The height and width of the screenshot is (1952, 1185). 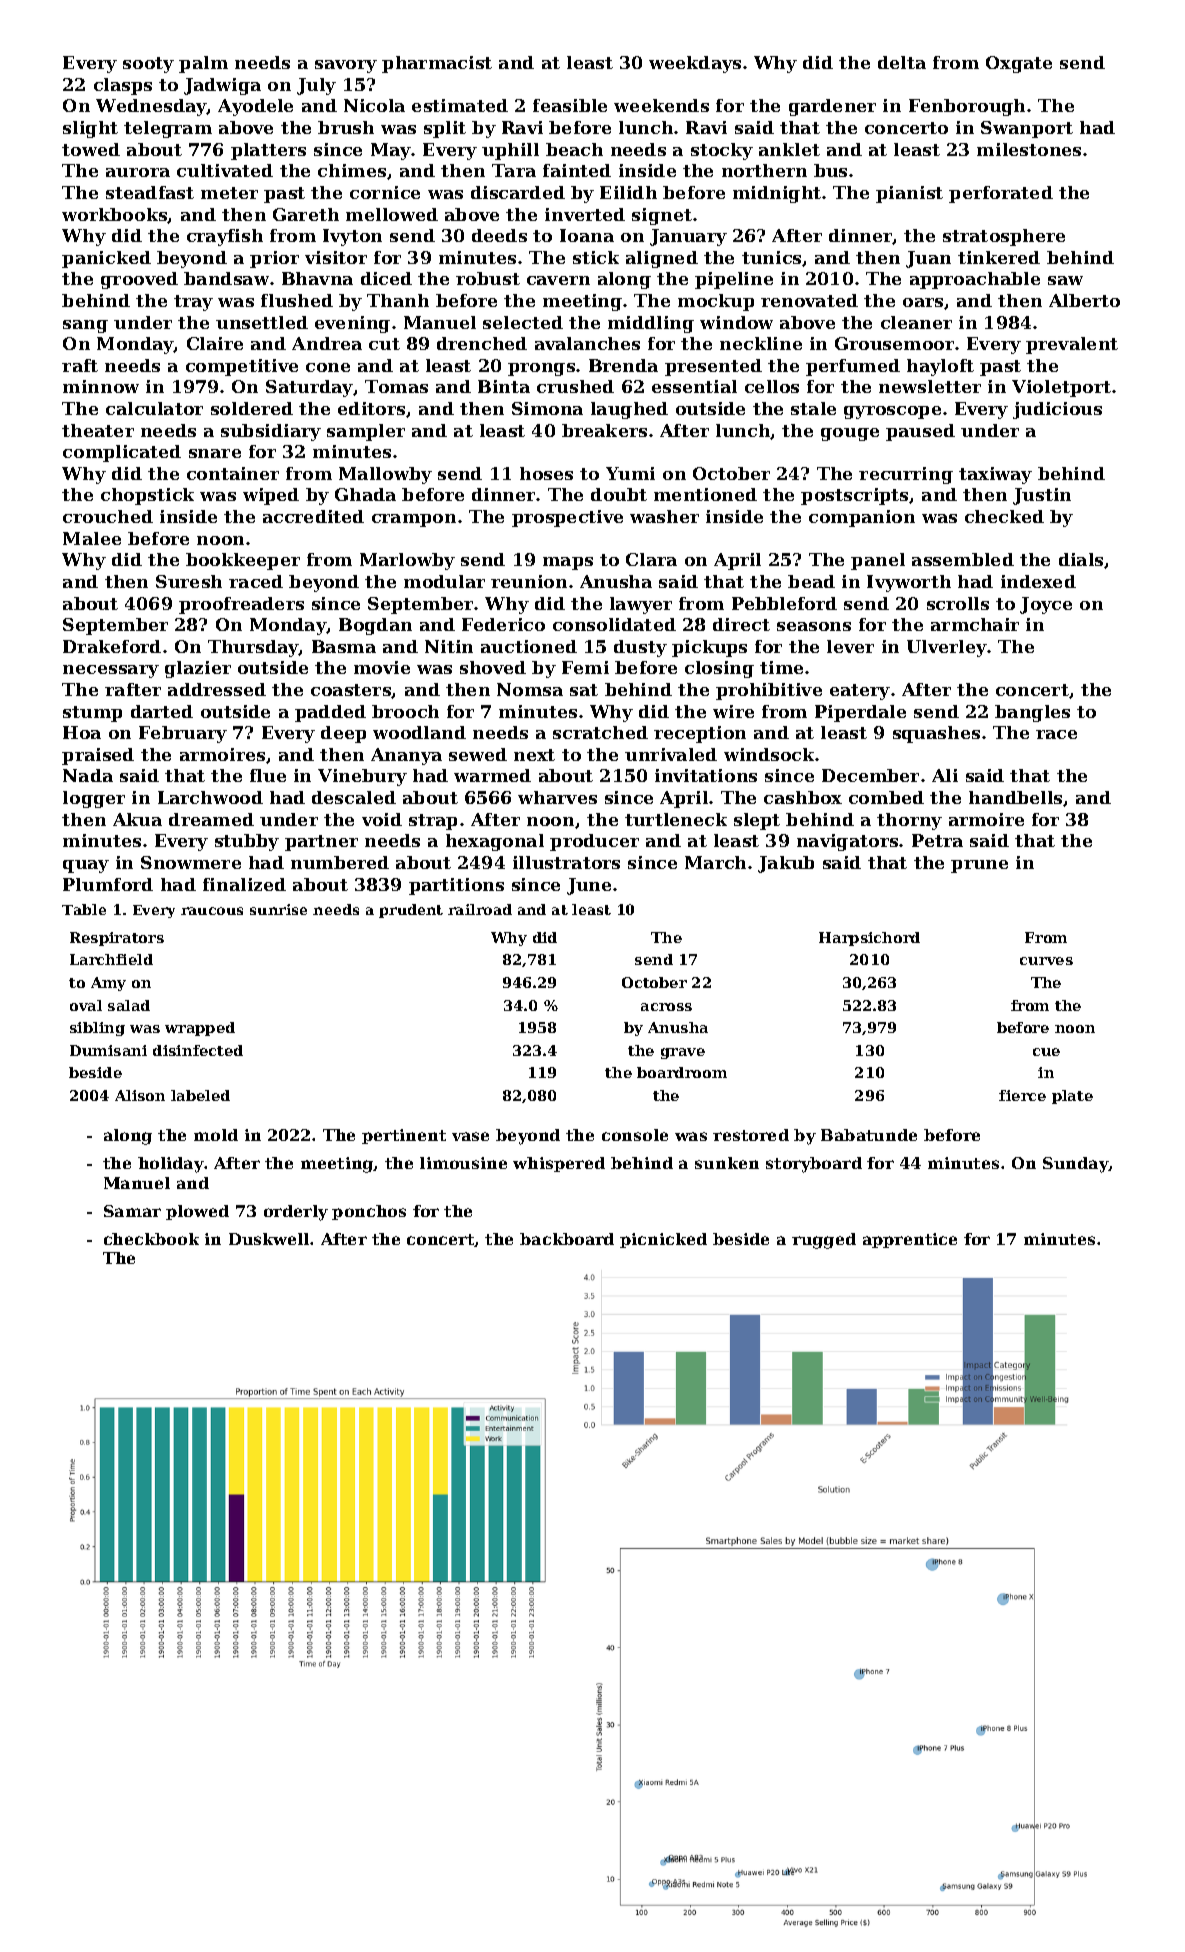 I want to click on quay, so click(x=86, y=866).
